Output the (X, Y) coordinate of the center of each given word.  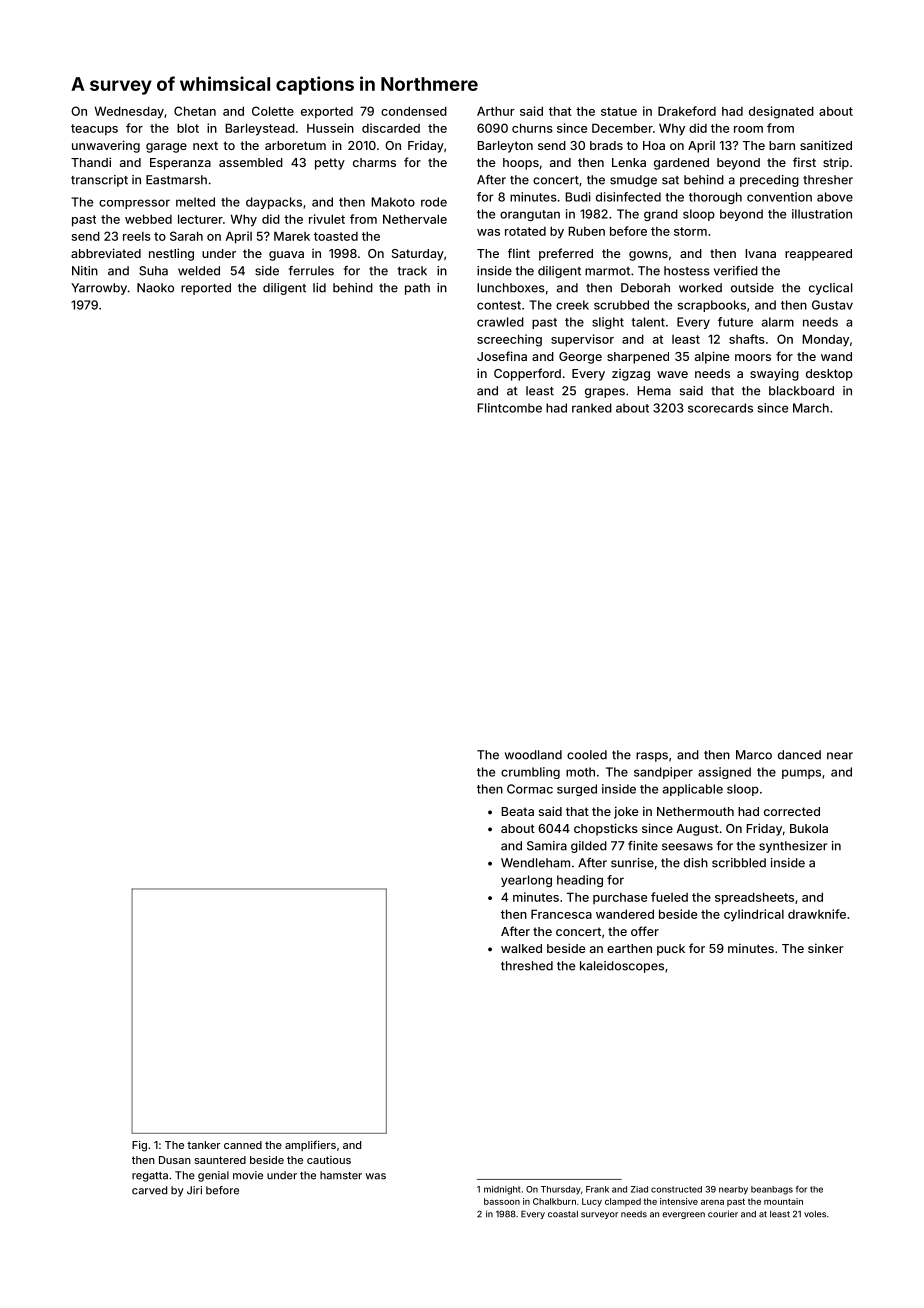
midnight (502, 1190)
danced (799, 755)
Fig (139, 1146)
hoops (521, 164)
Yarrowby (99, 289)
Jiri (194, 1190)
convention (779, 197)
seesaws (687, 847)
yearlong (526, 881)
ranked (592, 408)
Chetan (195, 111)
